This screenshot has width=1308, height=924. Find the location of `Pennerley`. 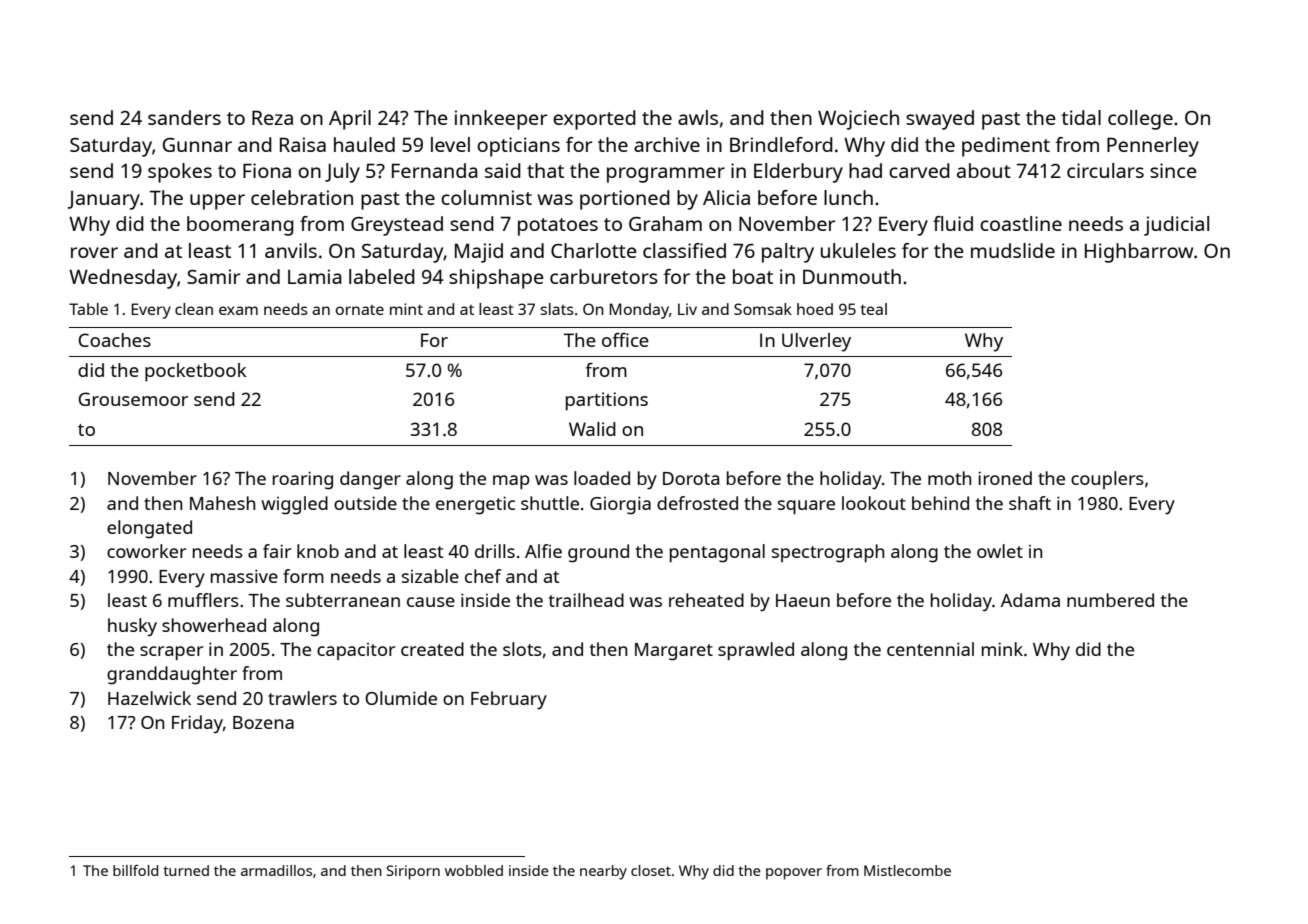

Pennerley is located at coordinates (1153, 147).
